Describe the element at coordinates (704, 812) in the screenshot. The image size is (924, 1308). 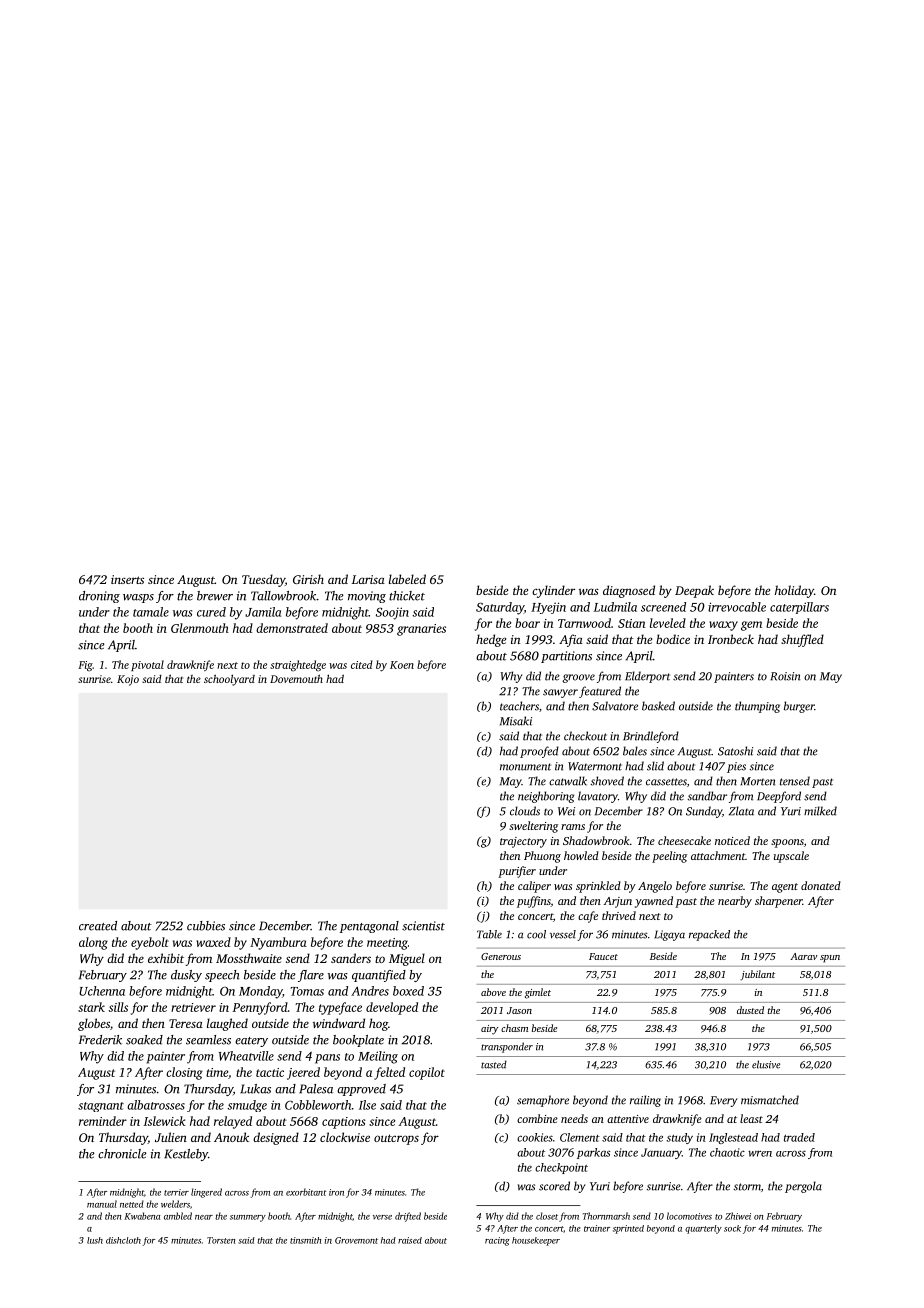
I see `Sunday` at that location.
